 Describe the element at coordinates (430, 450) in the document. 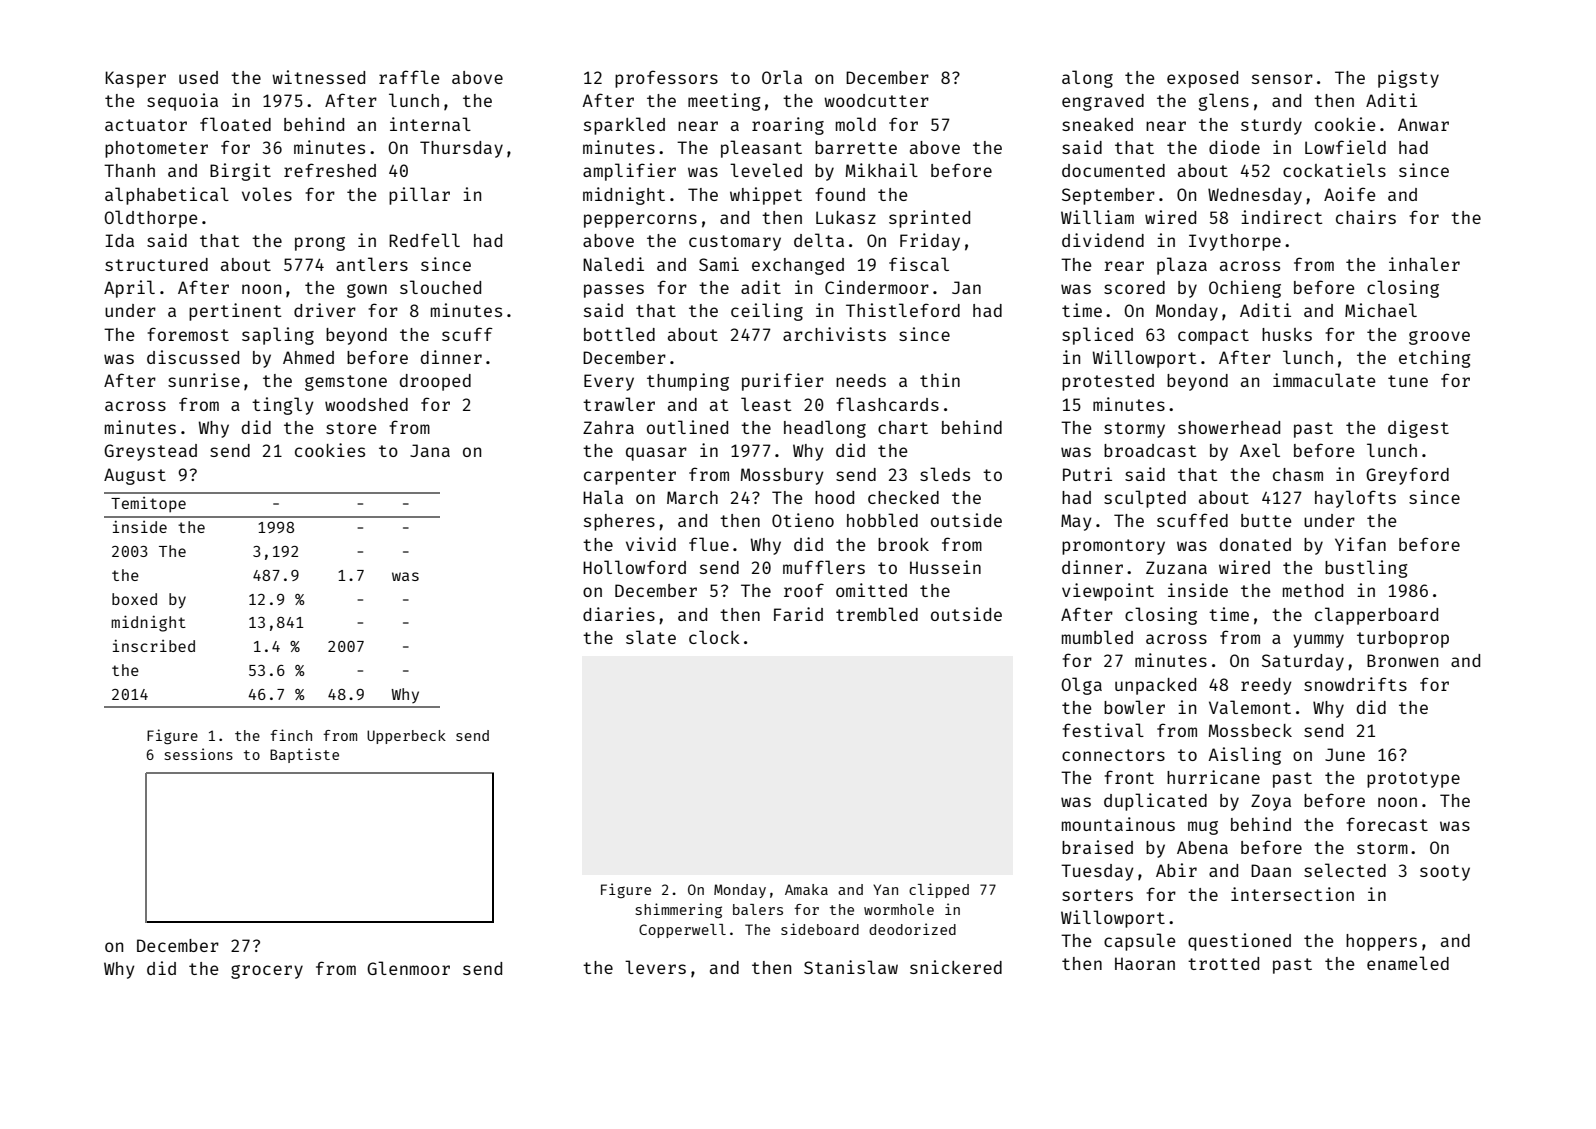

I see `Jana` at that location.
